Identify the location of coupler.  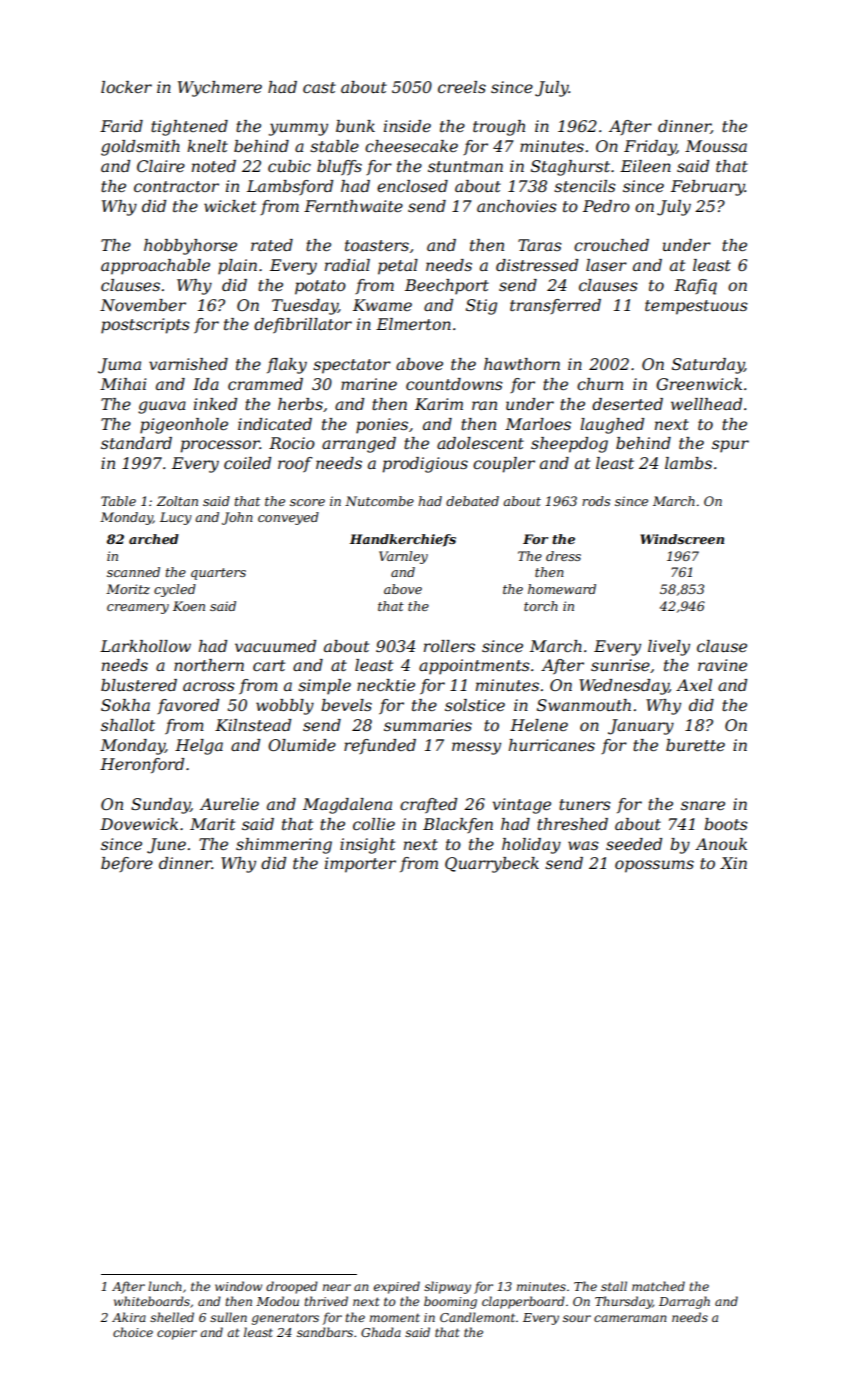
(504, 465).
